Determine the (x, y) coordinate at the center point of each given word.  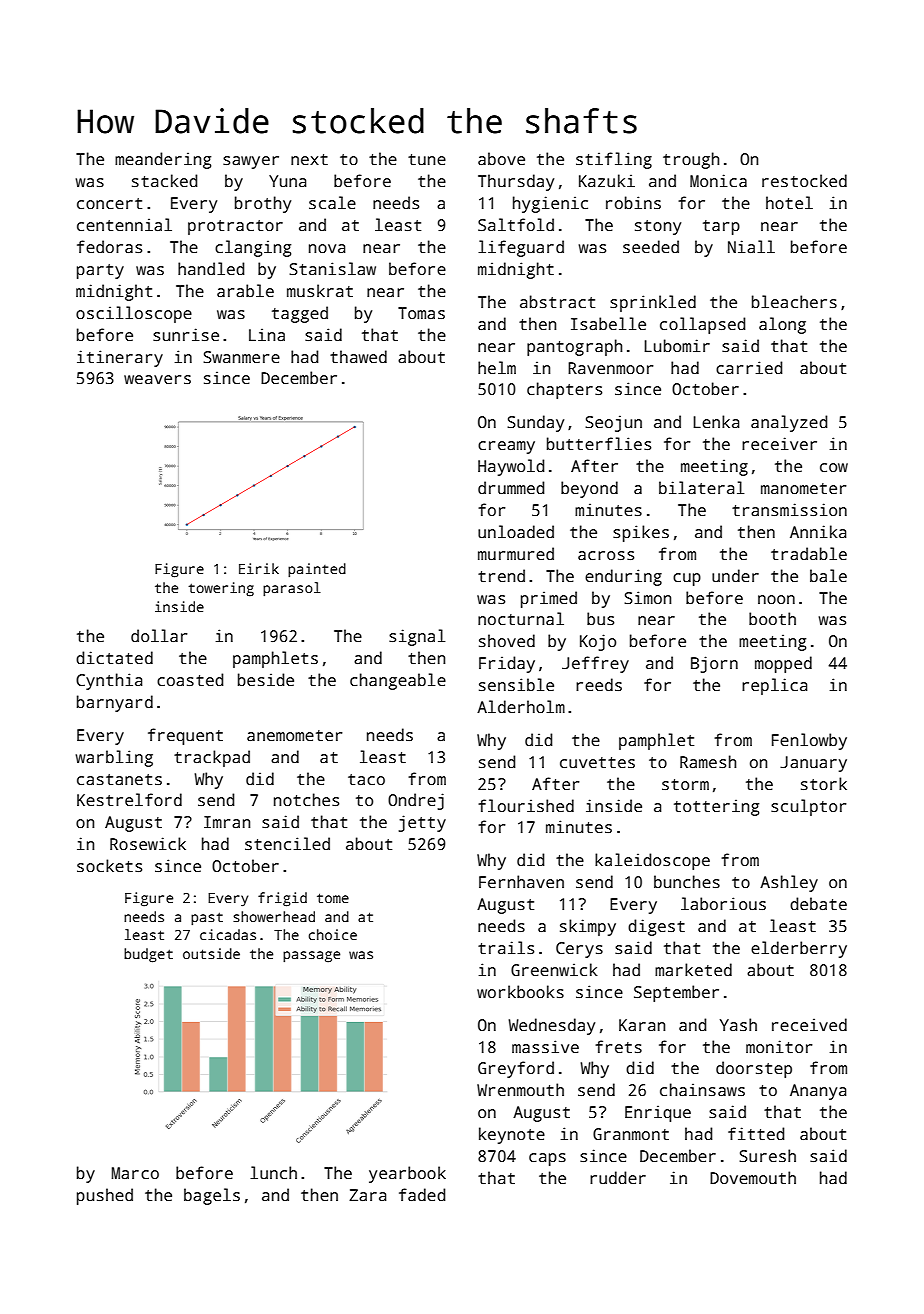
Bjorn (714, 664)
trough (691, 160)
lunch (273, 1173)
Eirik (259, 568)
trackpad (212, 758)
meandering (163, 160)
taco (366, 780)
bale (828, 576)
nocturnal (521, 619)
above (501, 159)
